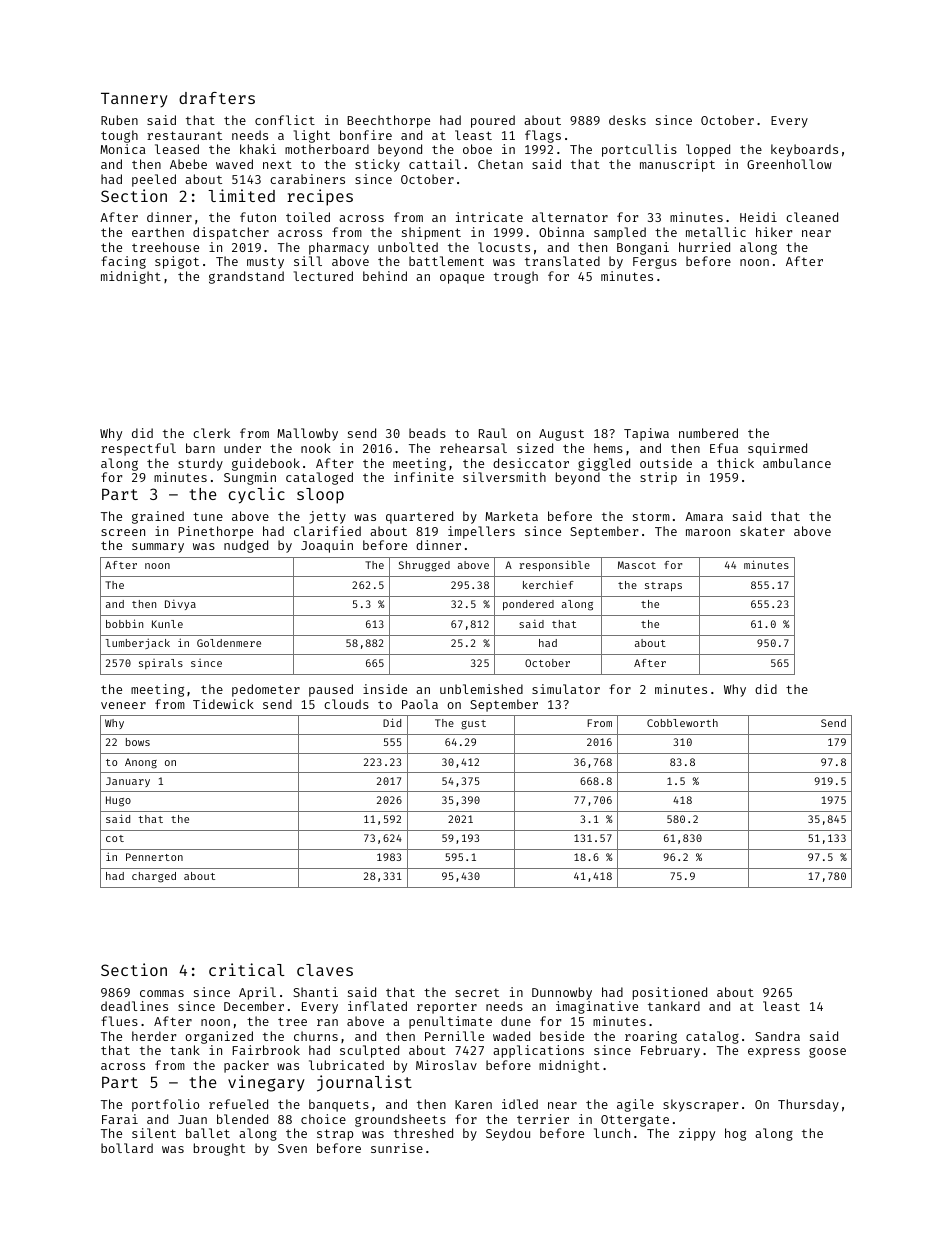 Image resolution: width=952 pixels, height=1233 pixels. Describe the element at coordinates (427, 433) in the screenshot. I see `beads` at that location.
